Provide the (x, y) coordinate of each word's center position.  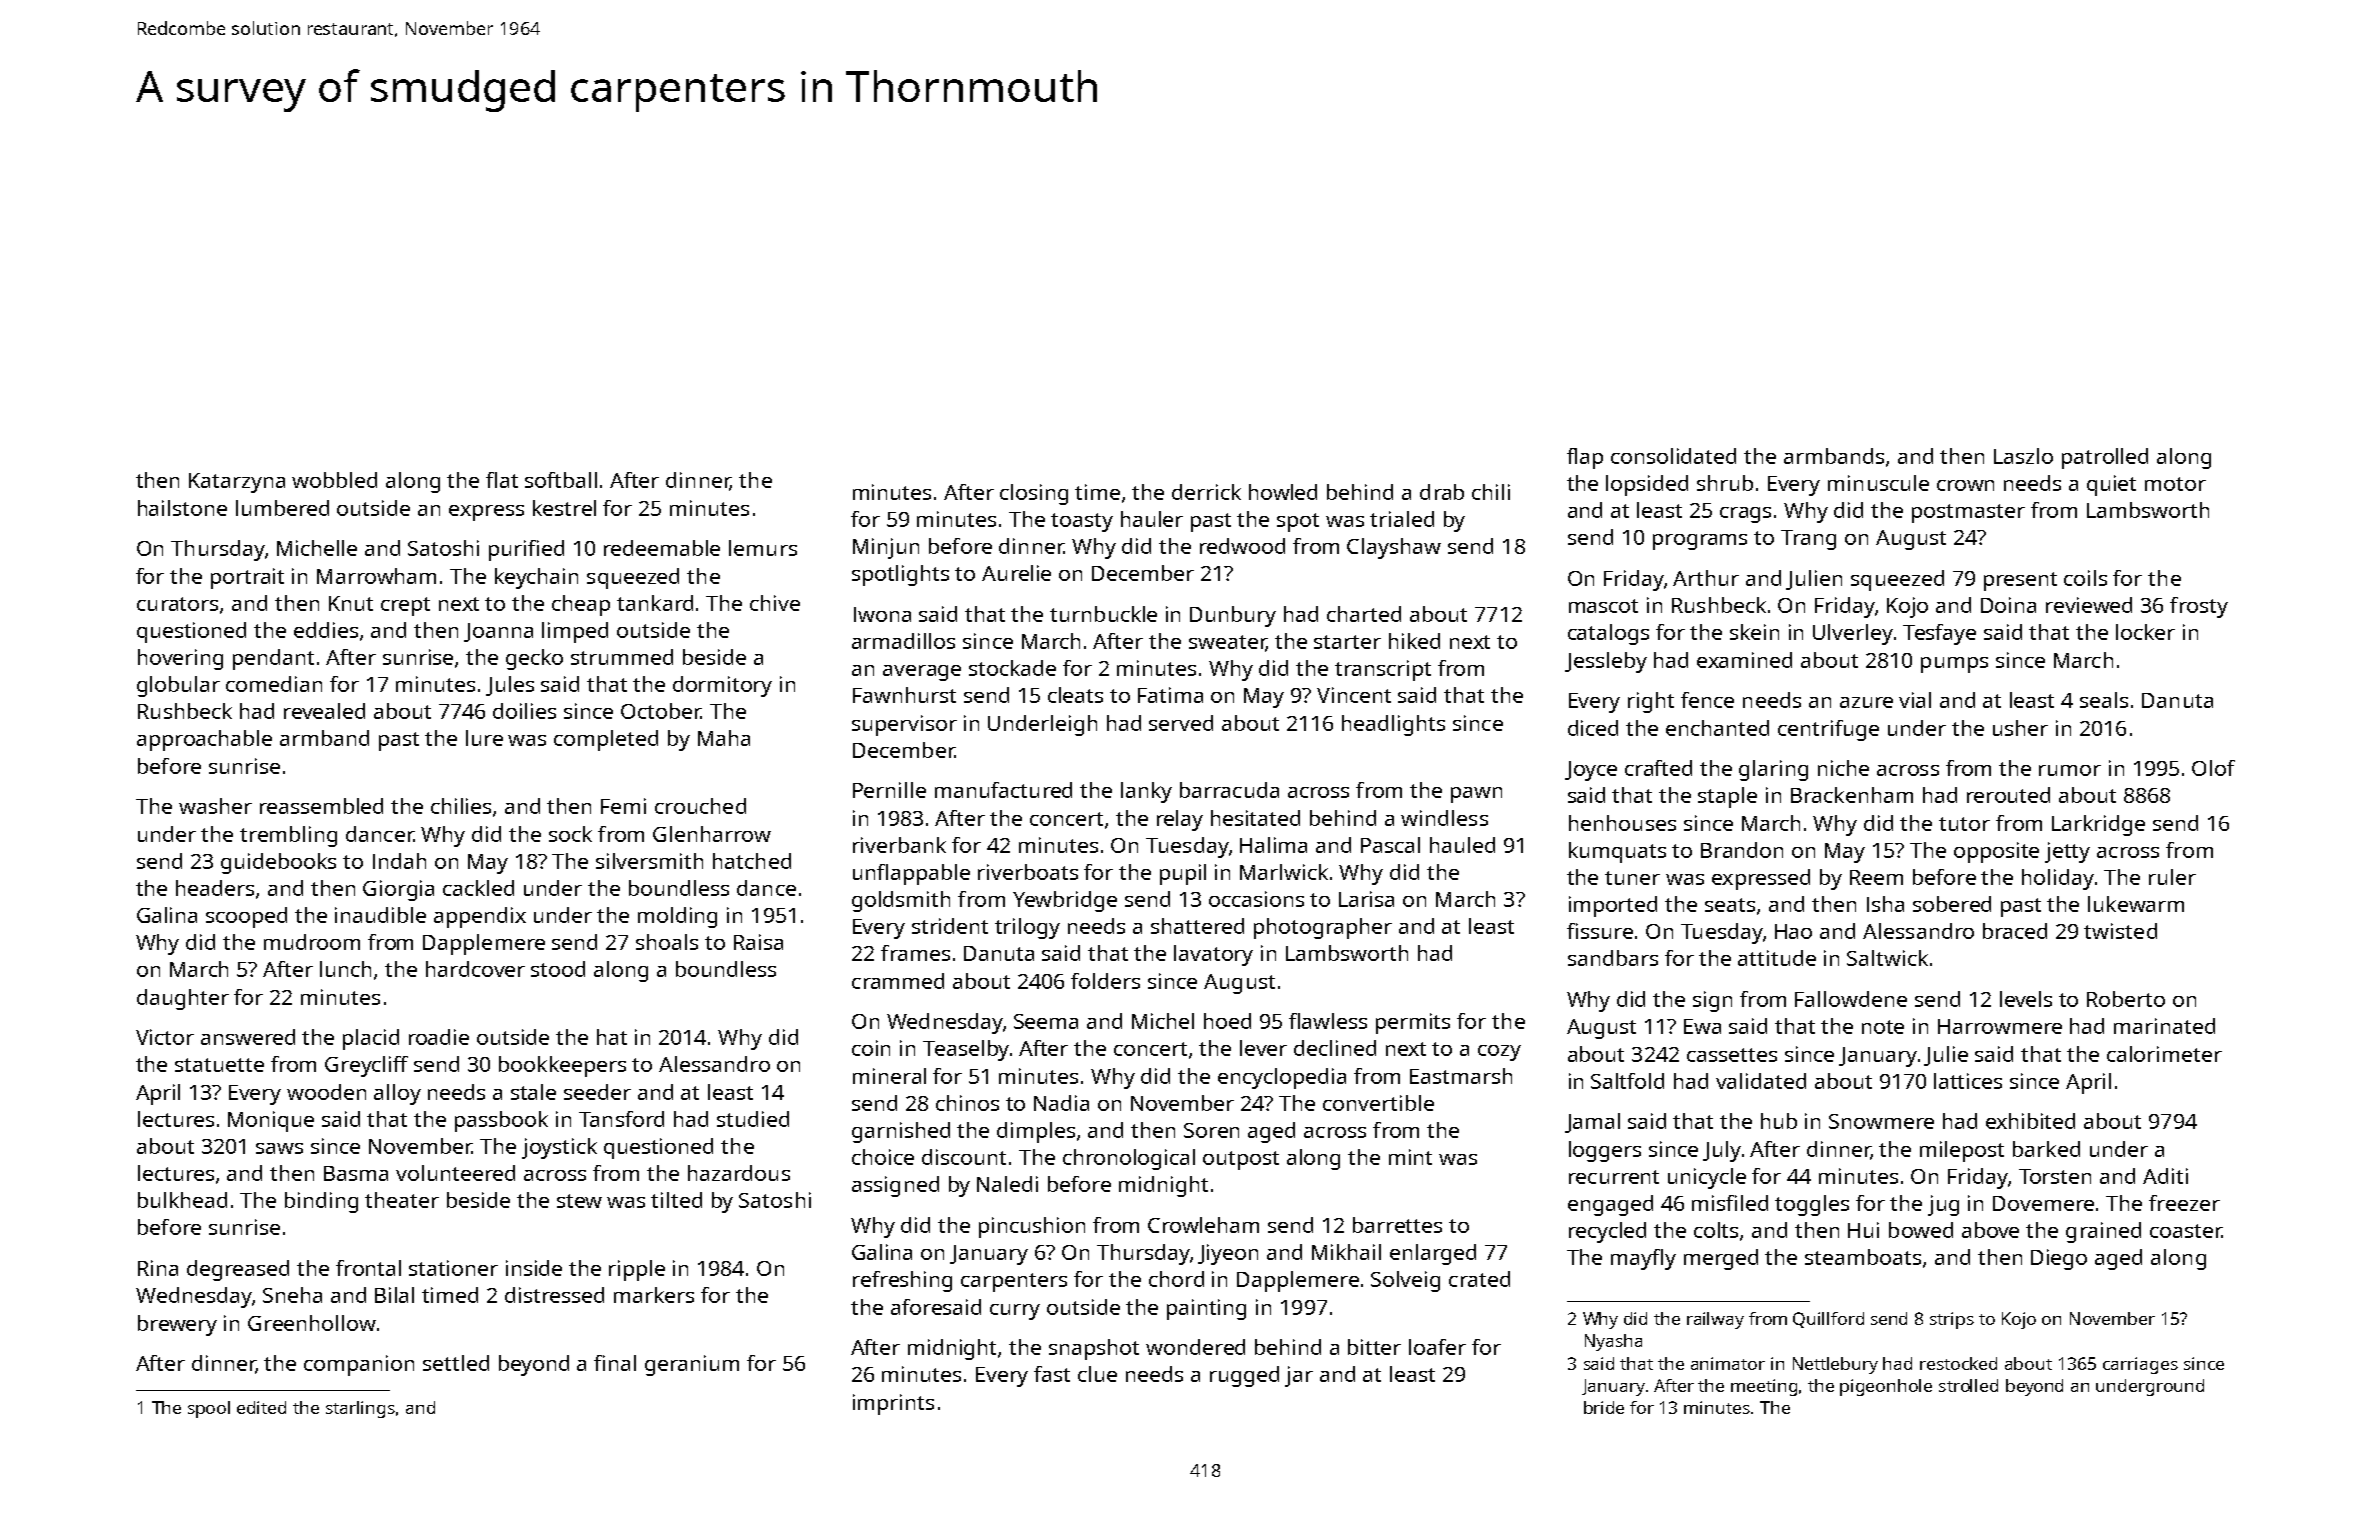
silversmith (649, 861)
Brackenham (1852, 795)
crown (1965, 485)
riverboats (1028, 872)
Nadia (1061, 1103)
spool (209, 1409)
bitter (1374, 1347)
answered (248, 1037)
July (1722, 1151)
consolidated (1673, 456)
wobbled (334, 480)
